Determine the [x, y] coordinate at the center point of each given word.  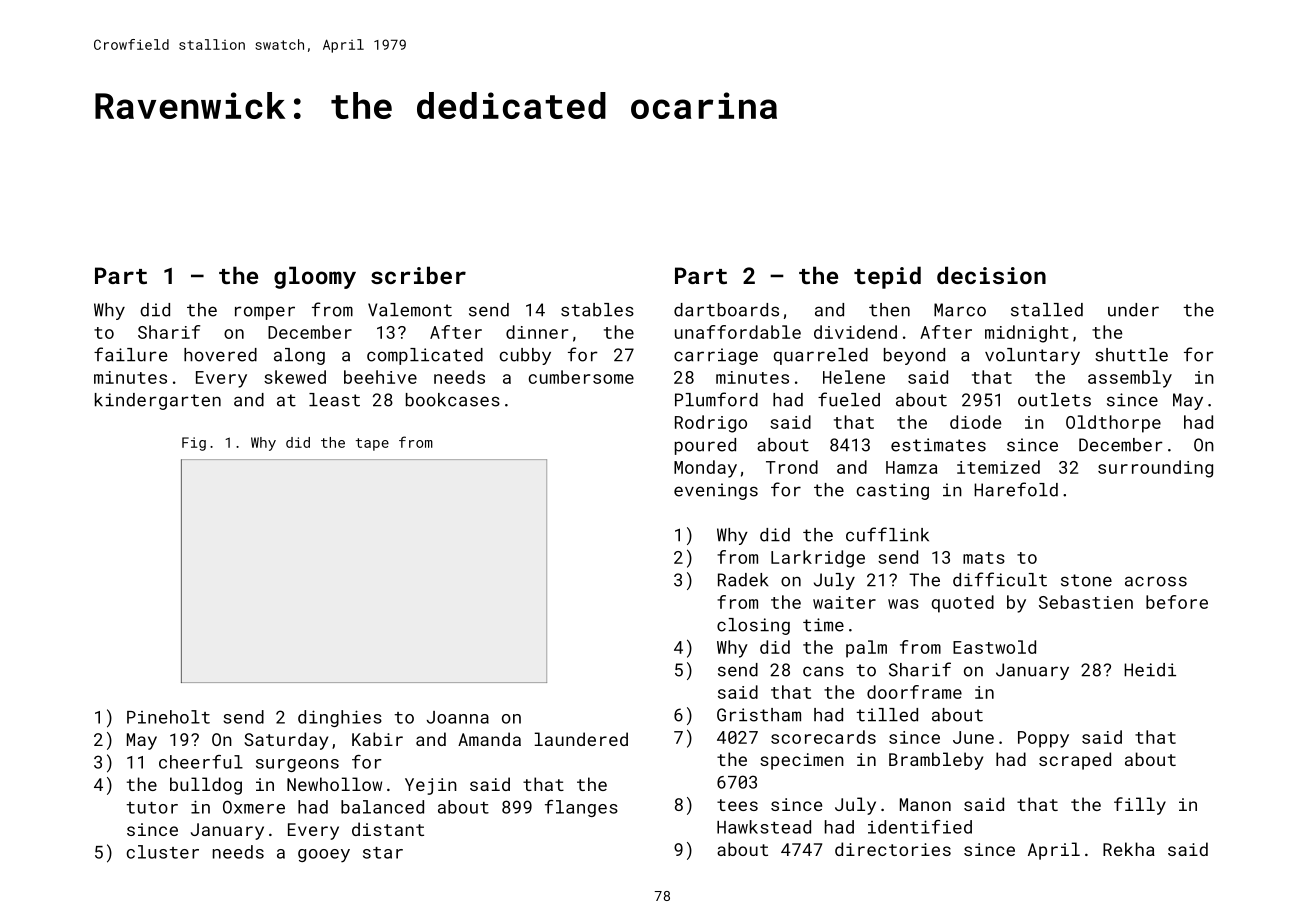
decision [991, 275]
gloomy [315, 277]
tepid [887, 277]
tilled [887, 715]
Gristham [759, 715]
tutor [152, 808]
